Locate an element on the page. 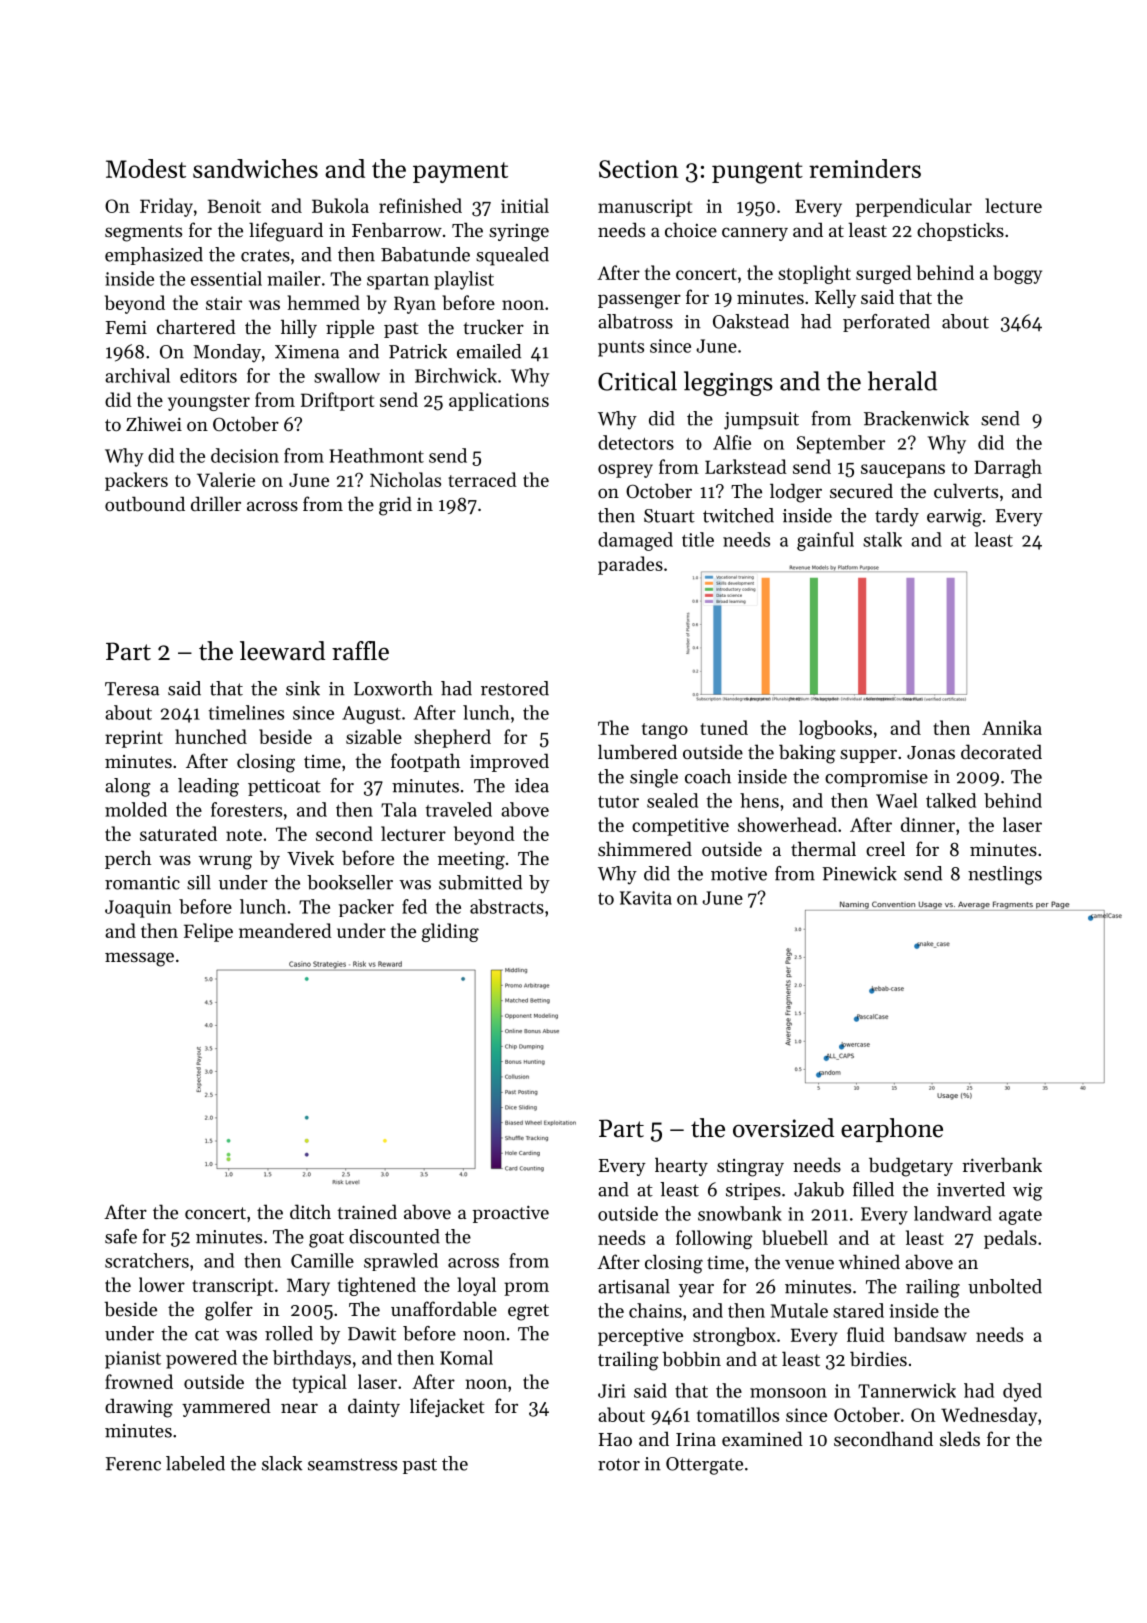 The image size is (1147, 1623). talked is located at coordinates (951, 800).
